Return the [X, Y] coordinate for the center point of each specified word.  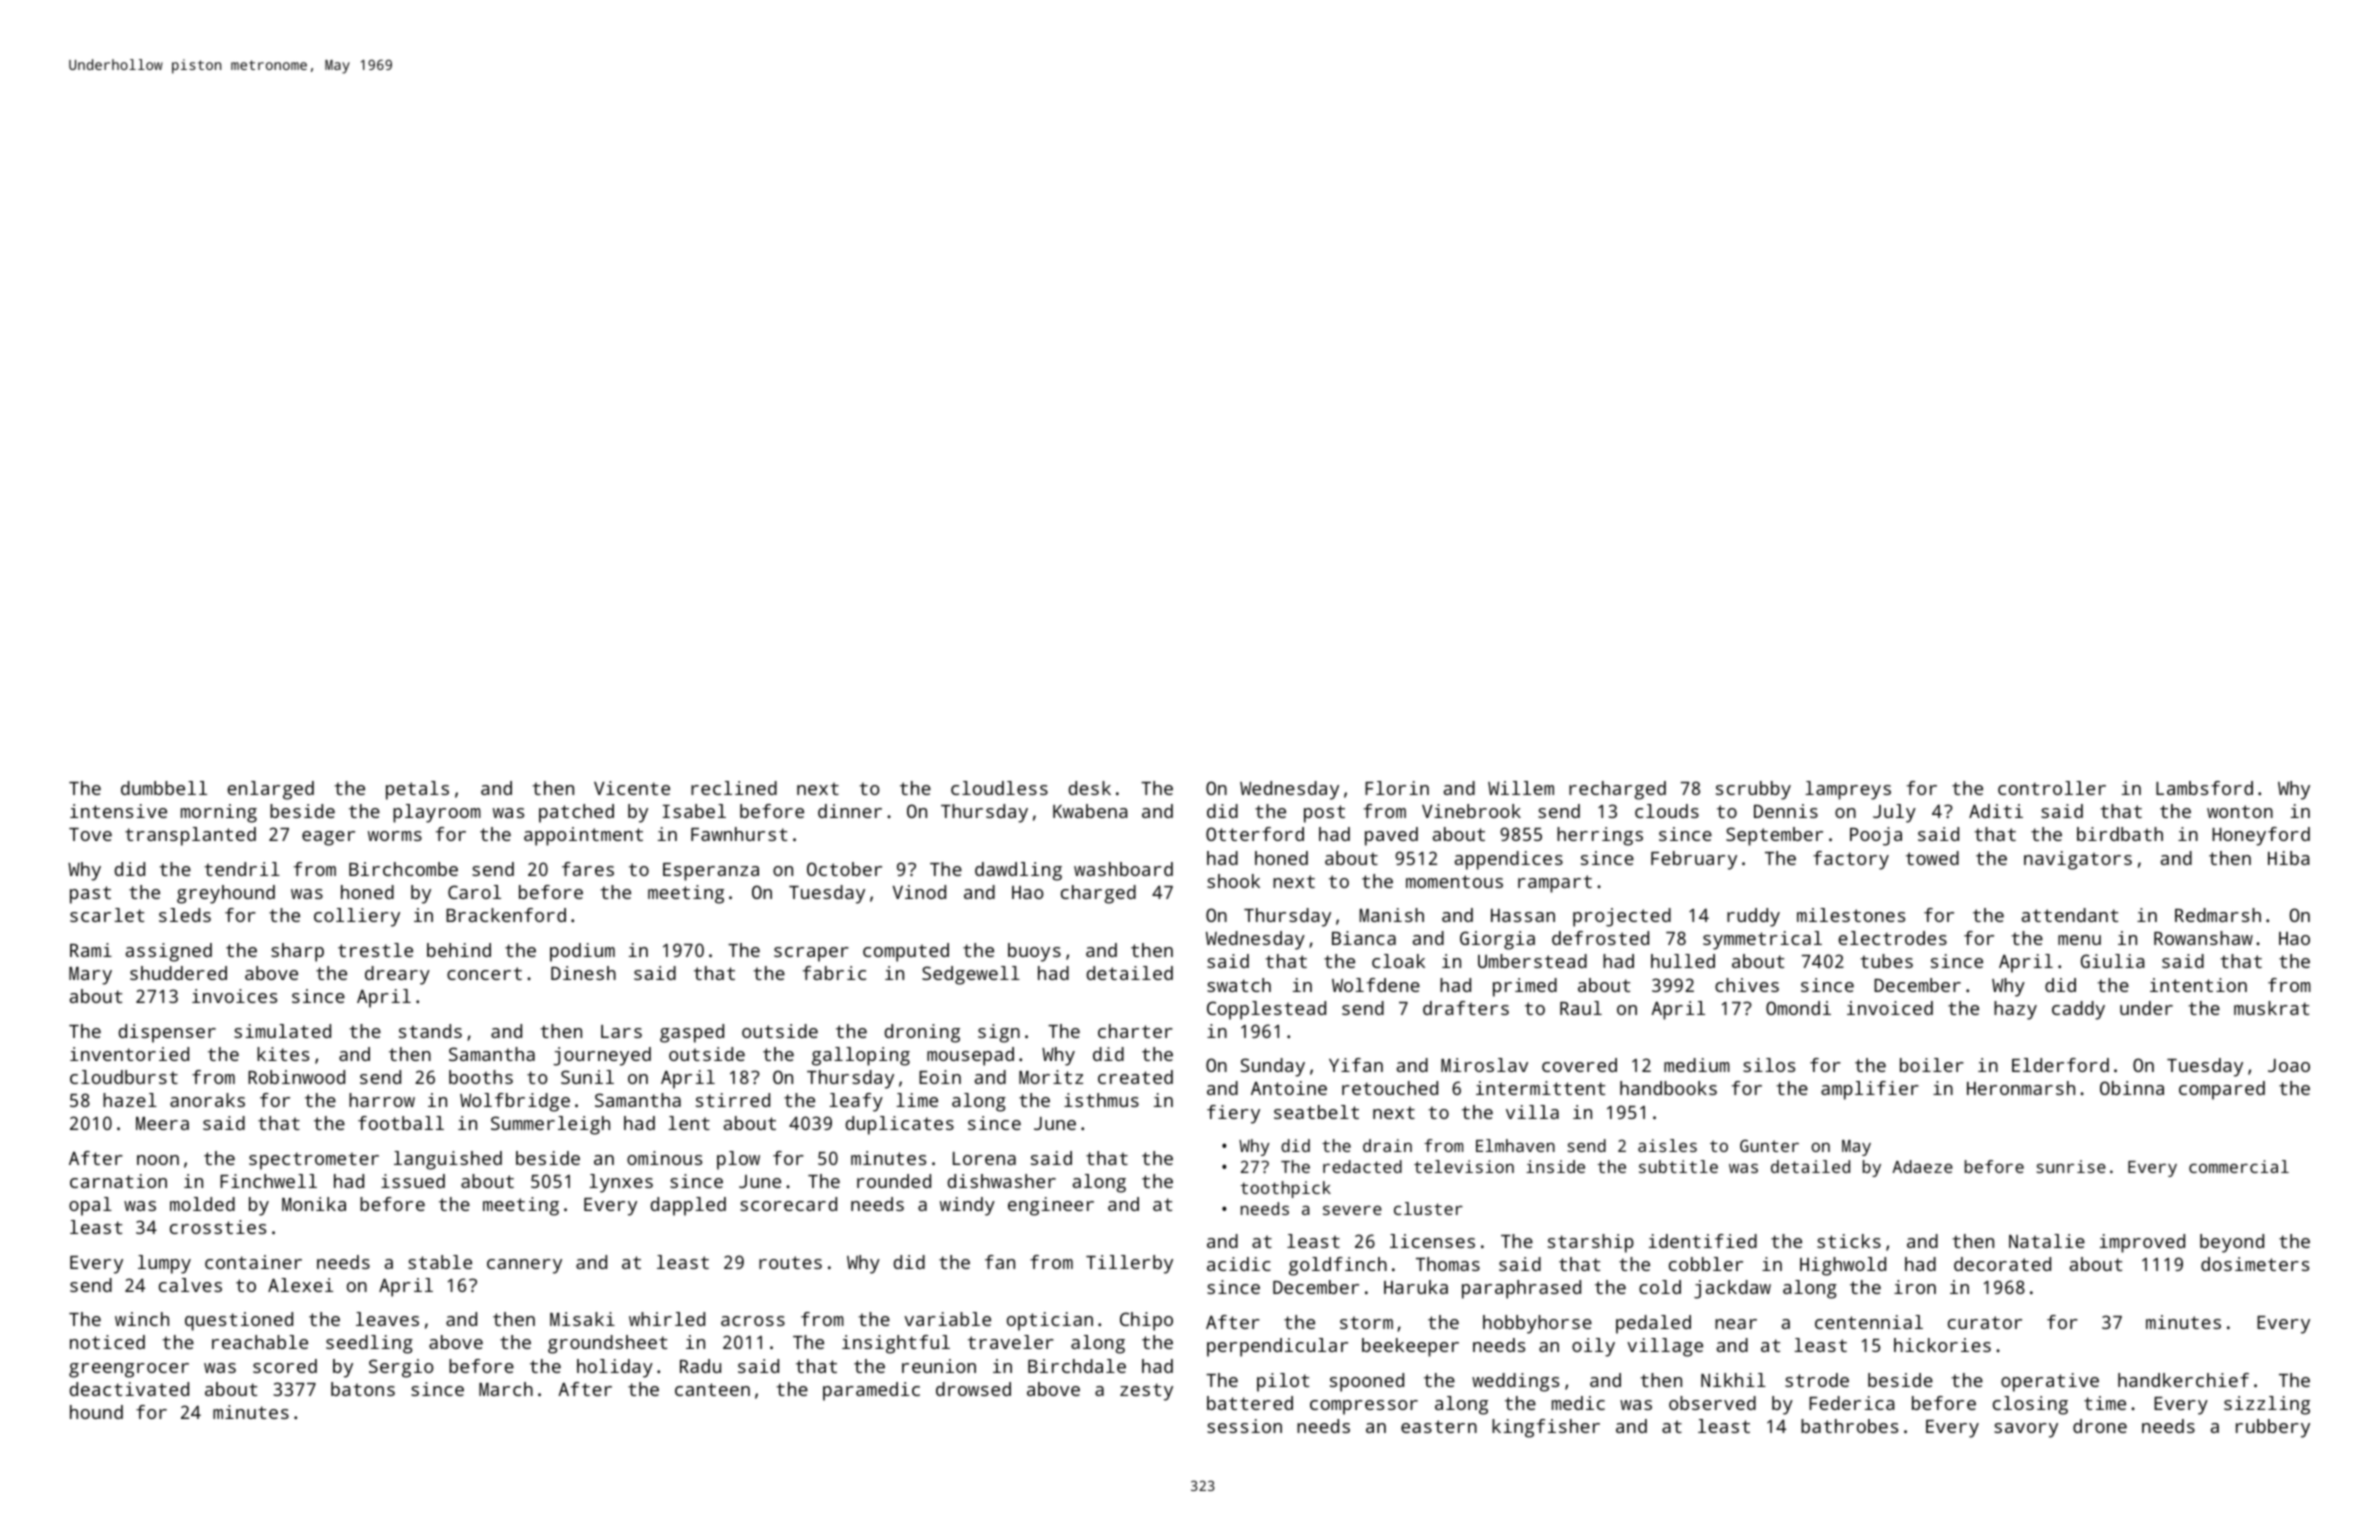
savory [2026, 1430]
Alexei [300, 1285]
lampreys [1848, 790]
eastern [1439, 1426]
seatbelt [1316, 1112]
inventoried [129, 1054]
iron [1915, 1287]
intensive [118, 811]
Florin [1397, 788]
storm [1366, 1322]
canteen [712, 1389]
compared [2222, 1090]
